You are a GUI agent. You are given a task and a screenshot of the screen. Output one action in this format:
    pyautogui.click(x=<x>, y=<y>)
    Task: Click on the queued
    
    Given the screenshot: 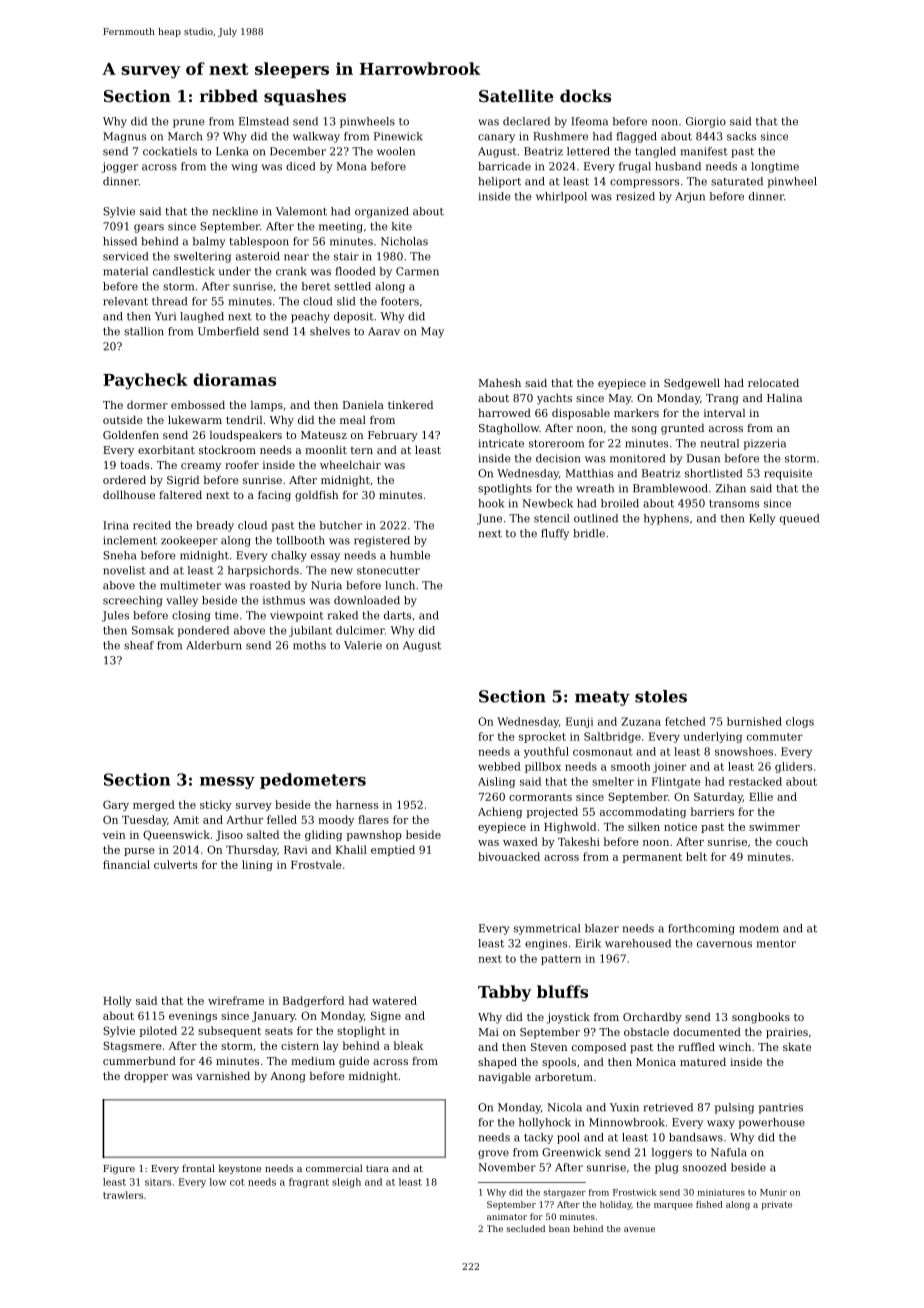 What is the action you would take?
    pyautogui.click(x=799, y=519)
